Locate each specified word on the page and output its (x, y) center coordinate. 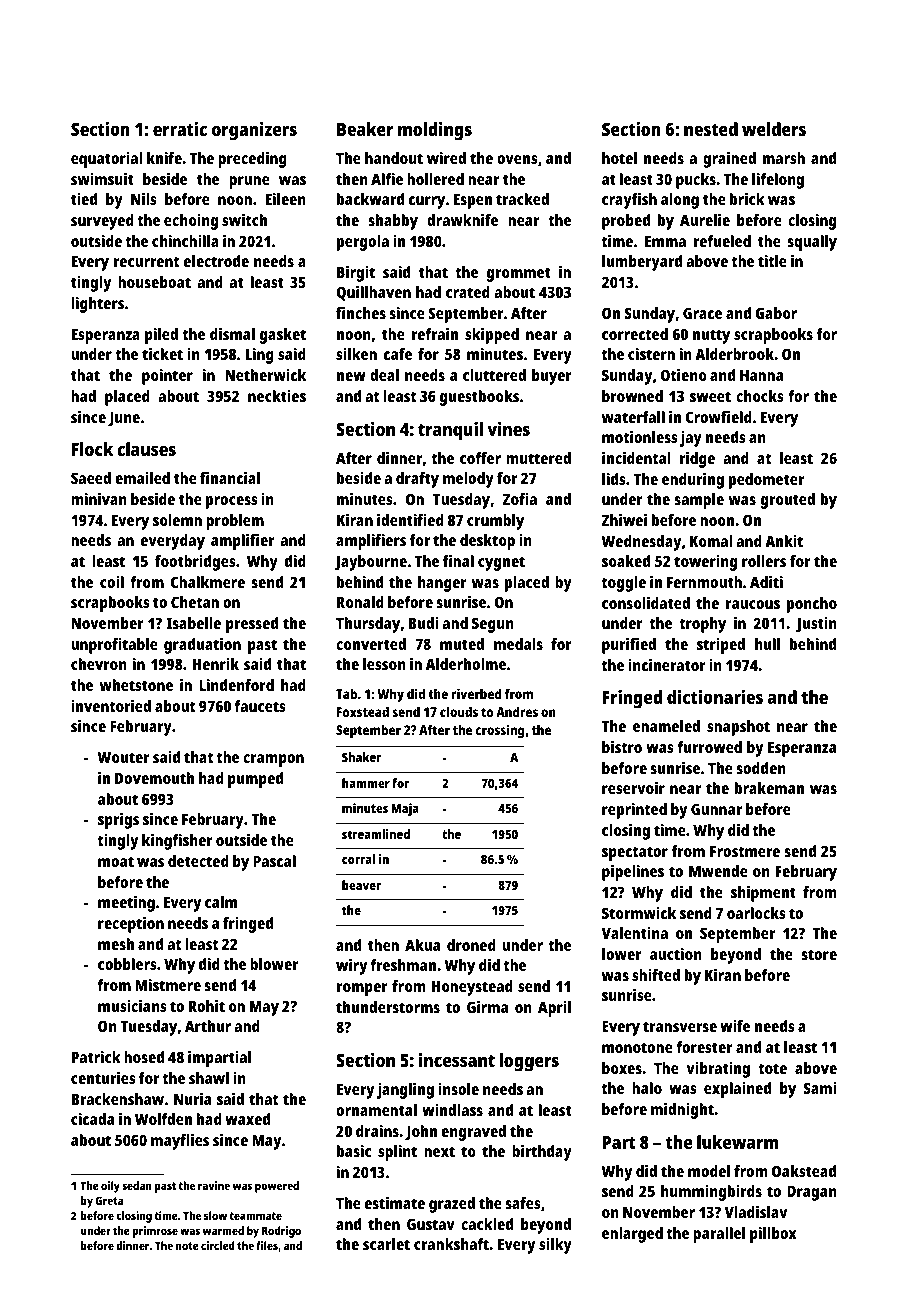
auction (676, 954)
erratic (180, 129)
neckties (277, 396)
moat (116, 861)
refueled (722, 241)
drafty (417, 480)
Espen (473, 201)
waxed (247, 1119)
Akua (422, 945)
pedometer (766, 481)
